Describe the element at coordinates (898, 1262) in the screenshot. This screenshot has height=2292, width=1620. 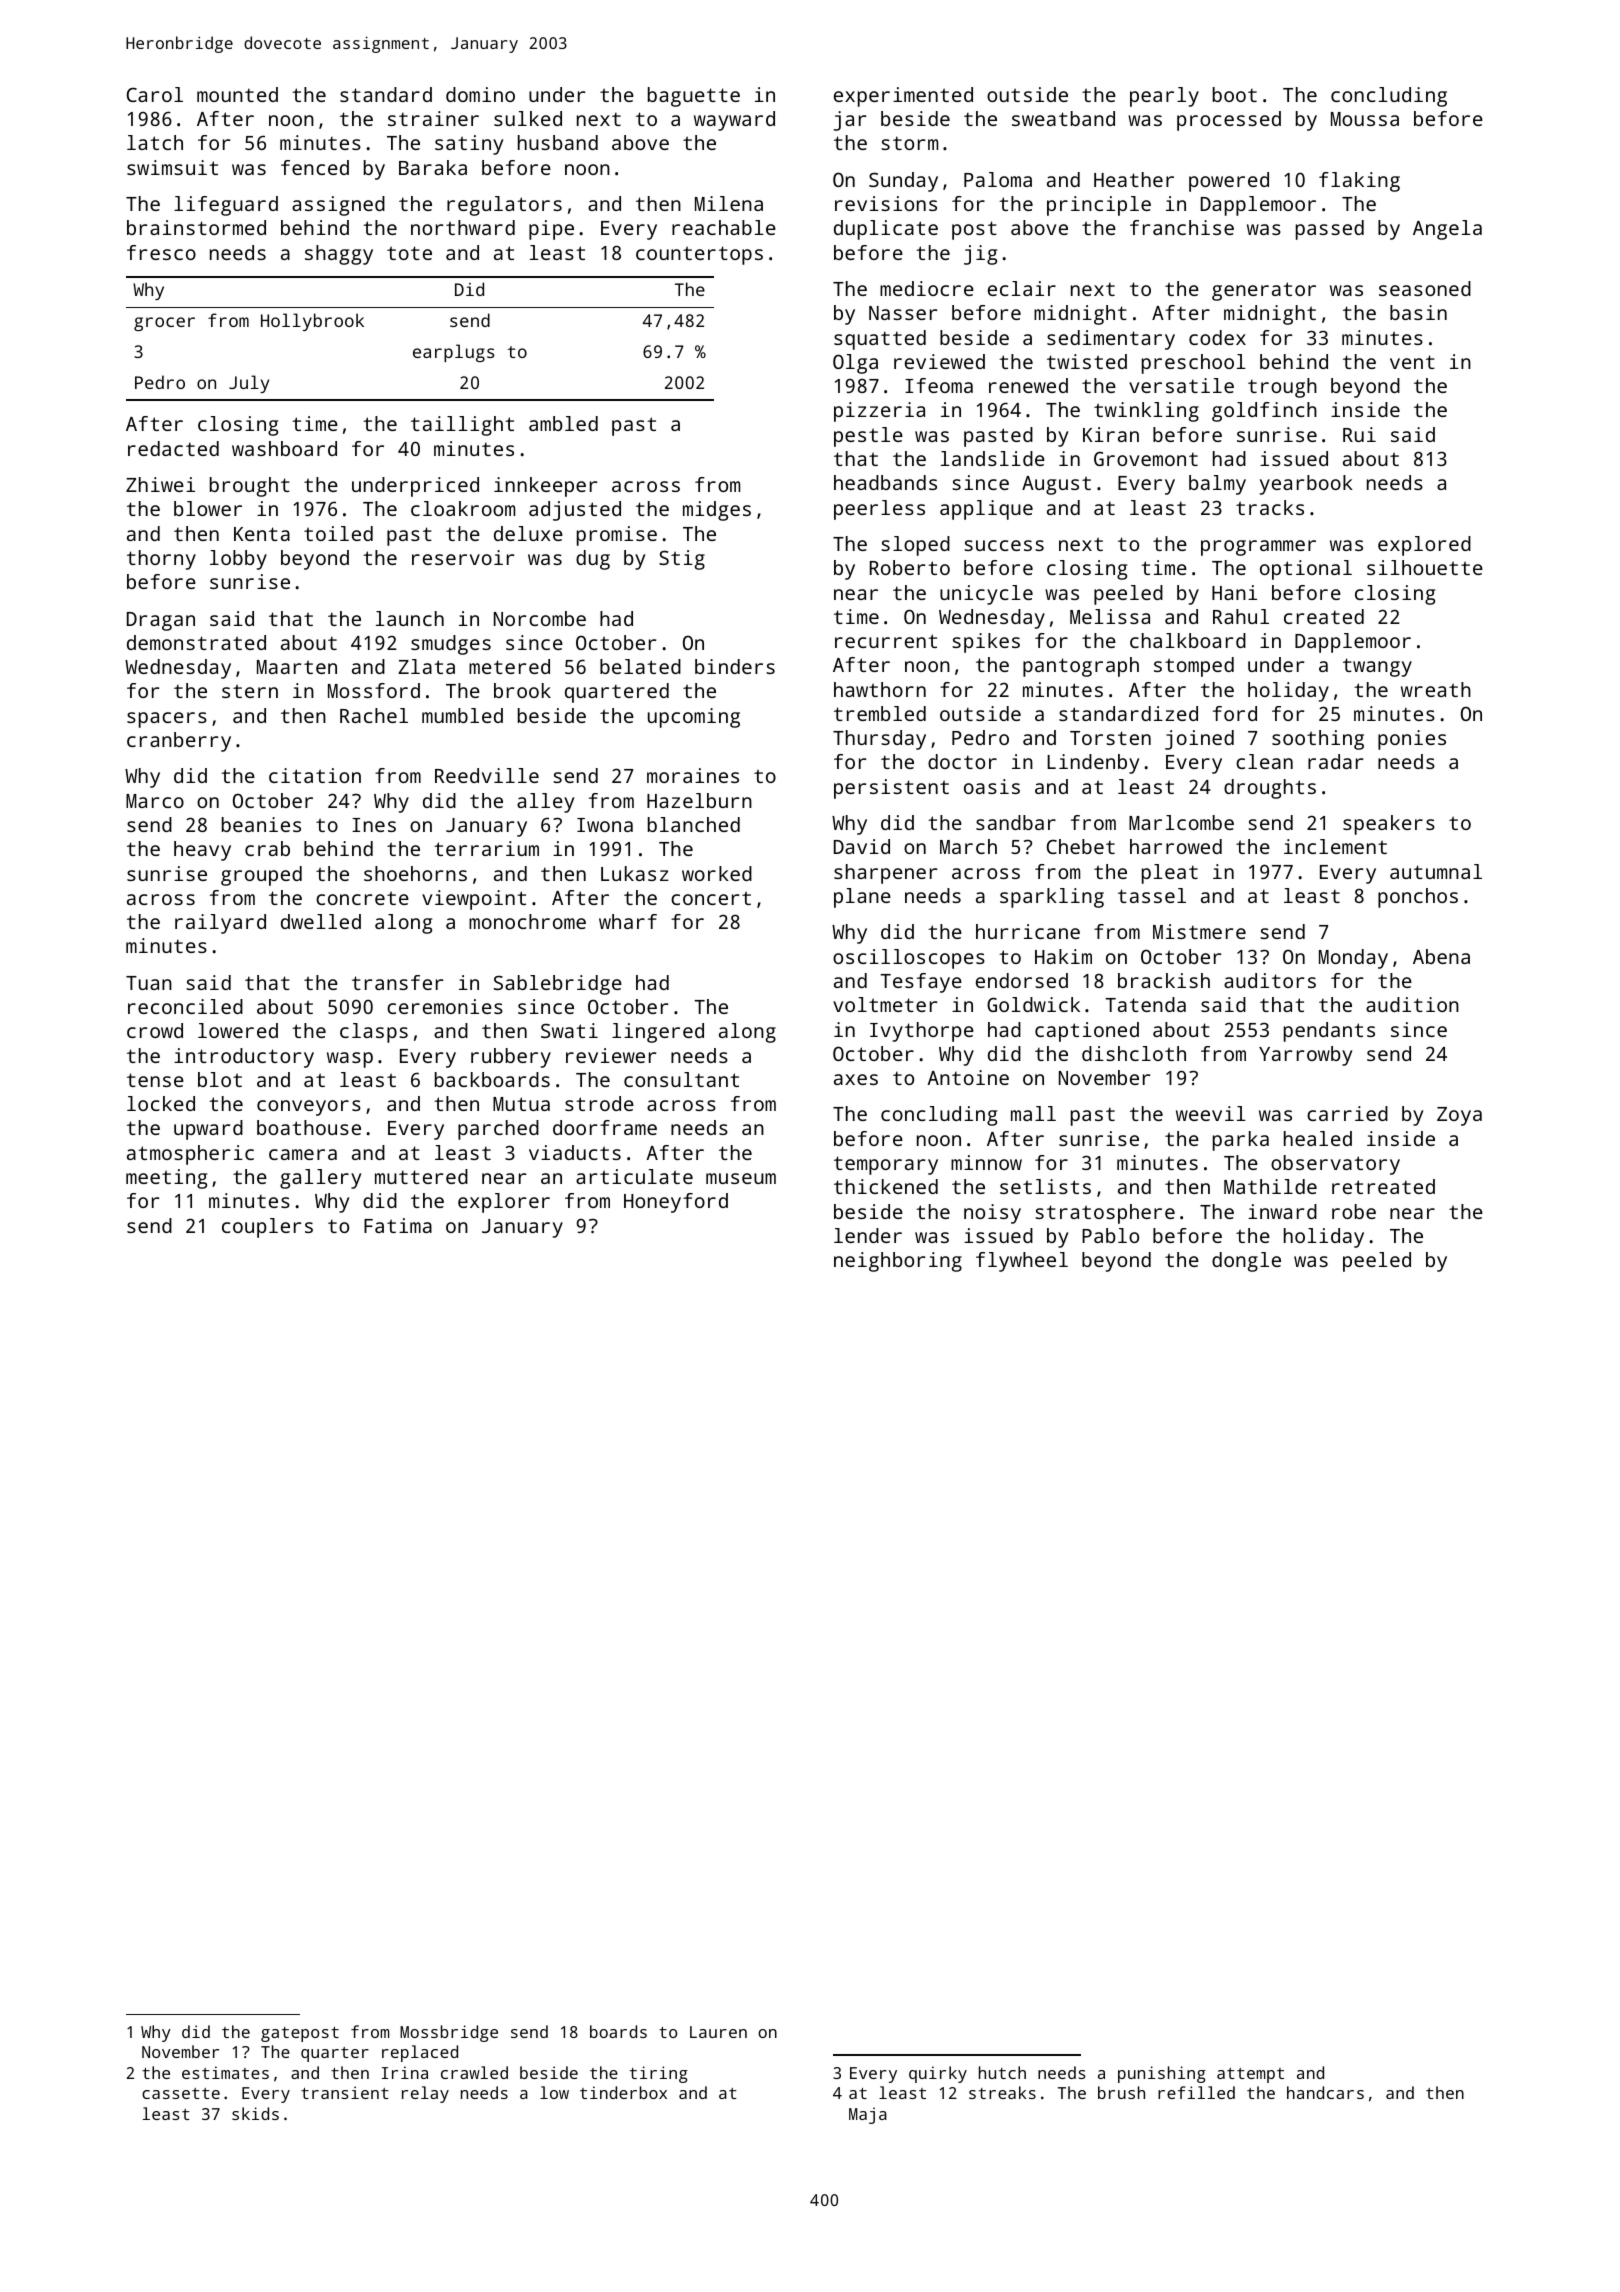
I see `neighboring` at that location.
